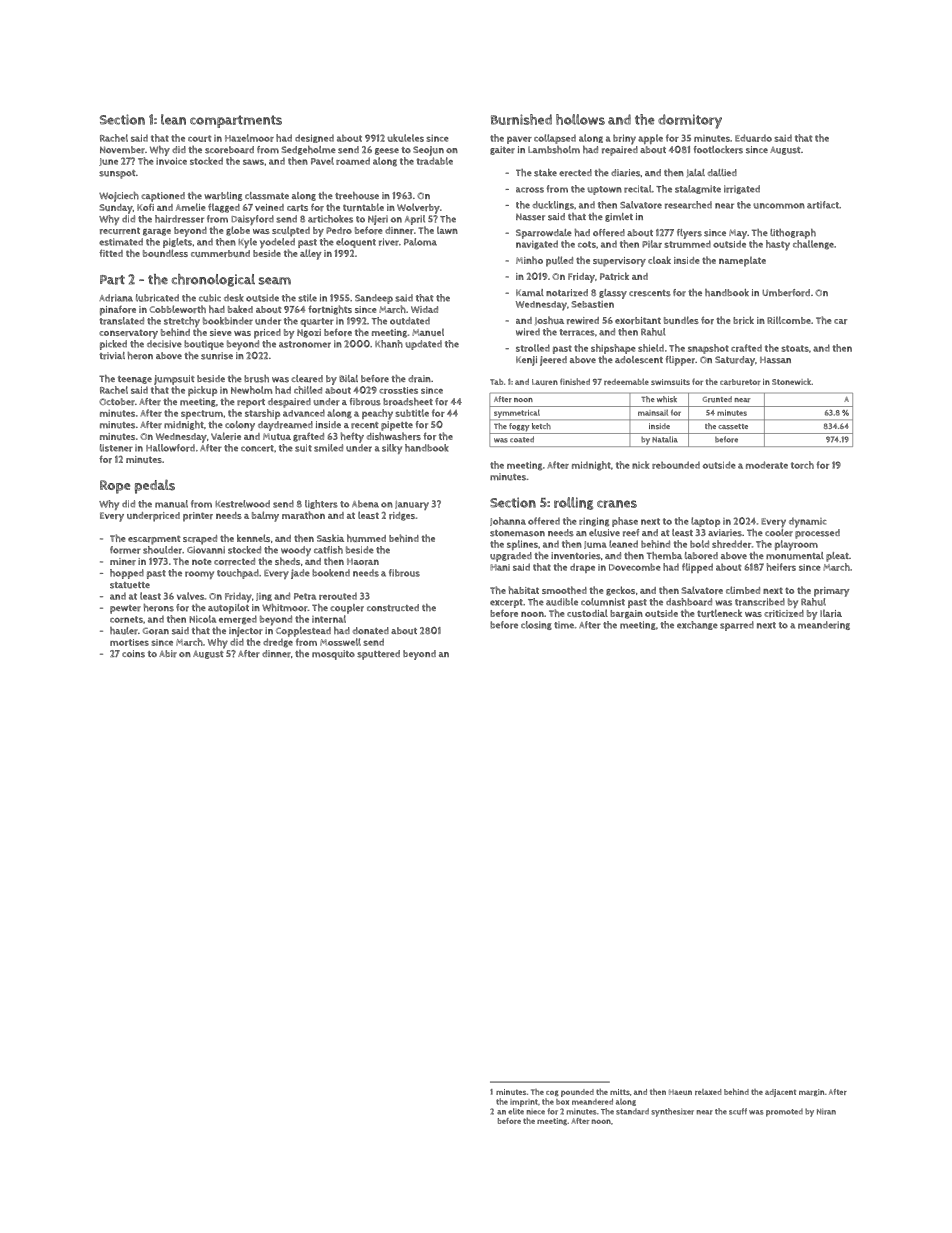 Image resolution: width=952 pixels, height=1233 pixels. Describe the element at coordinates (516, 1111) in the screenshot. I see `elite` at that location.
